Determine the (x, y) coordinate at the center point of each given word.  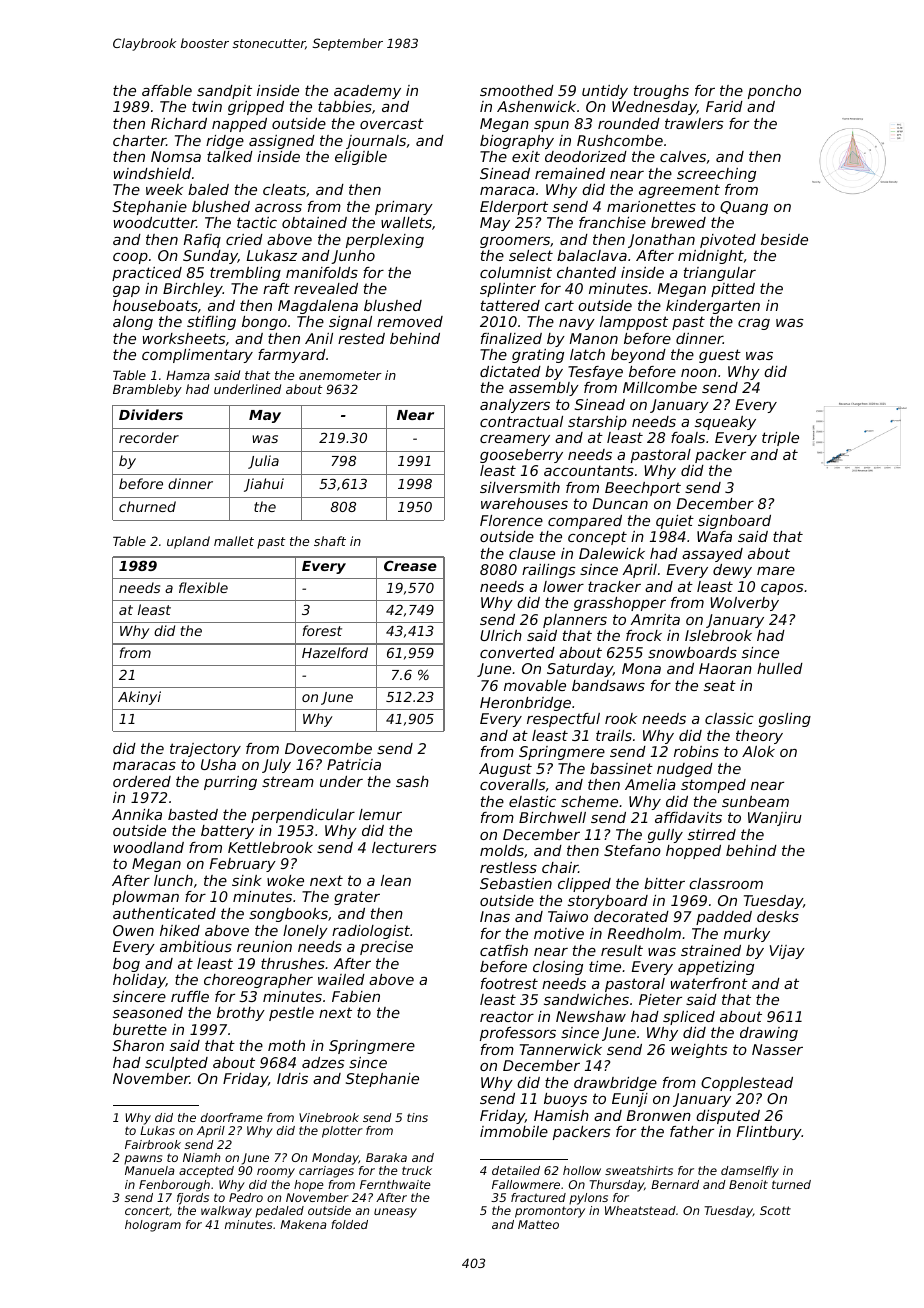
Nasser (777, 1049)
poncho (774, 92)
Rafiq (202, 241)
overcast (392, 123)
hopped (693, 852)
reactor (507, 1016)
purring (230, 783)
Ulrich (501, 635)
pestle (291, 1014)
